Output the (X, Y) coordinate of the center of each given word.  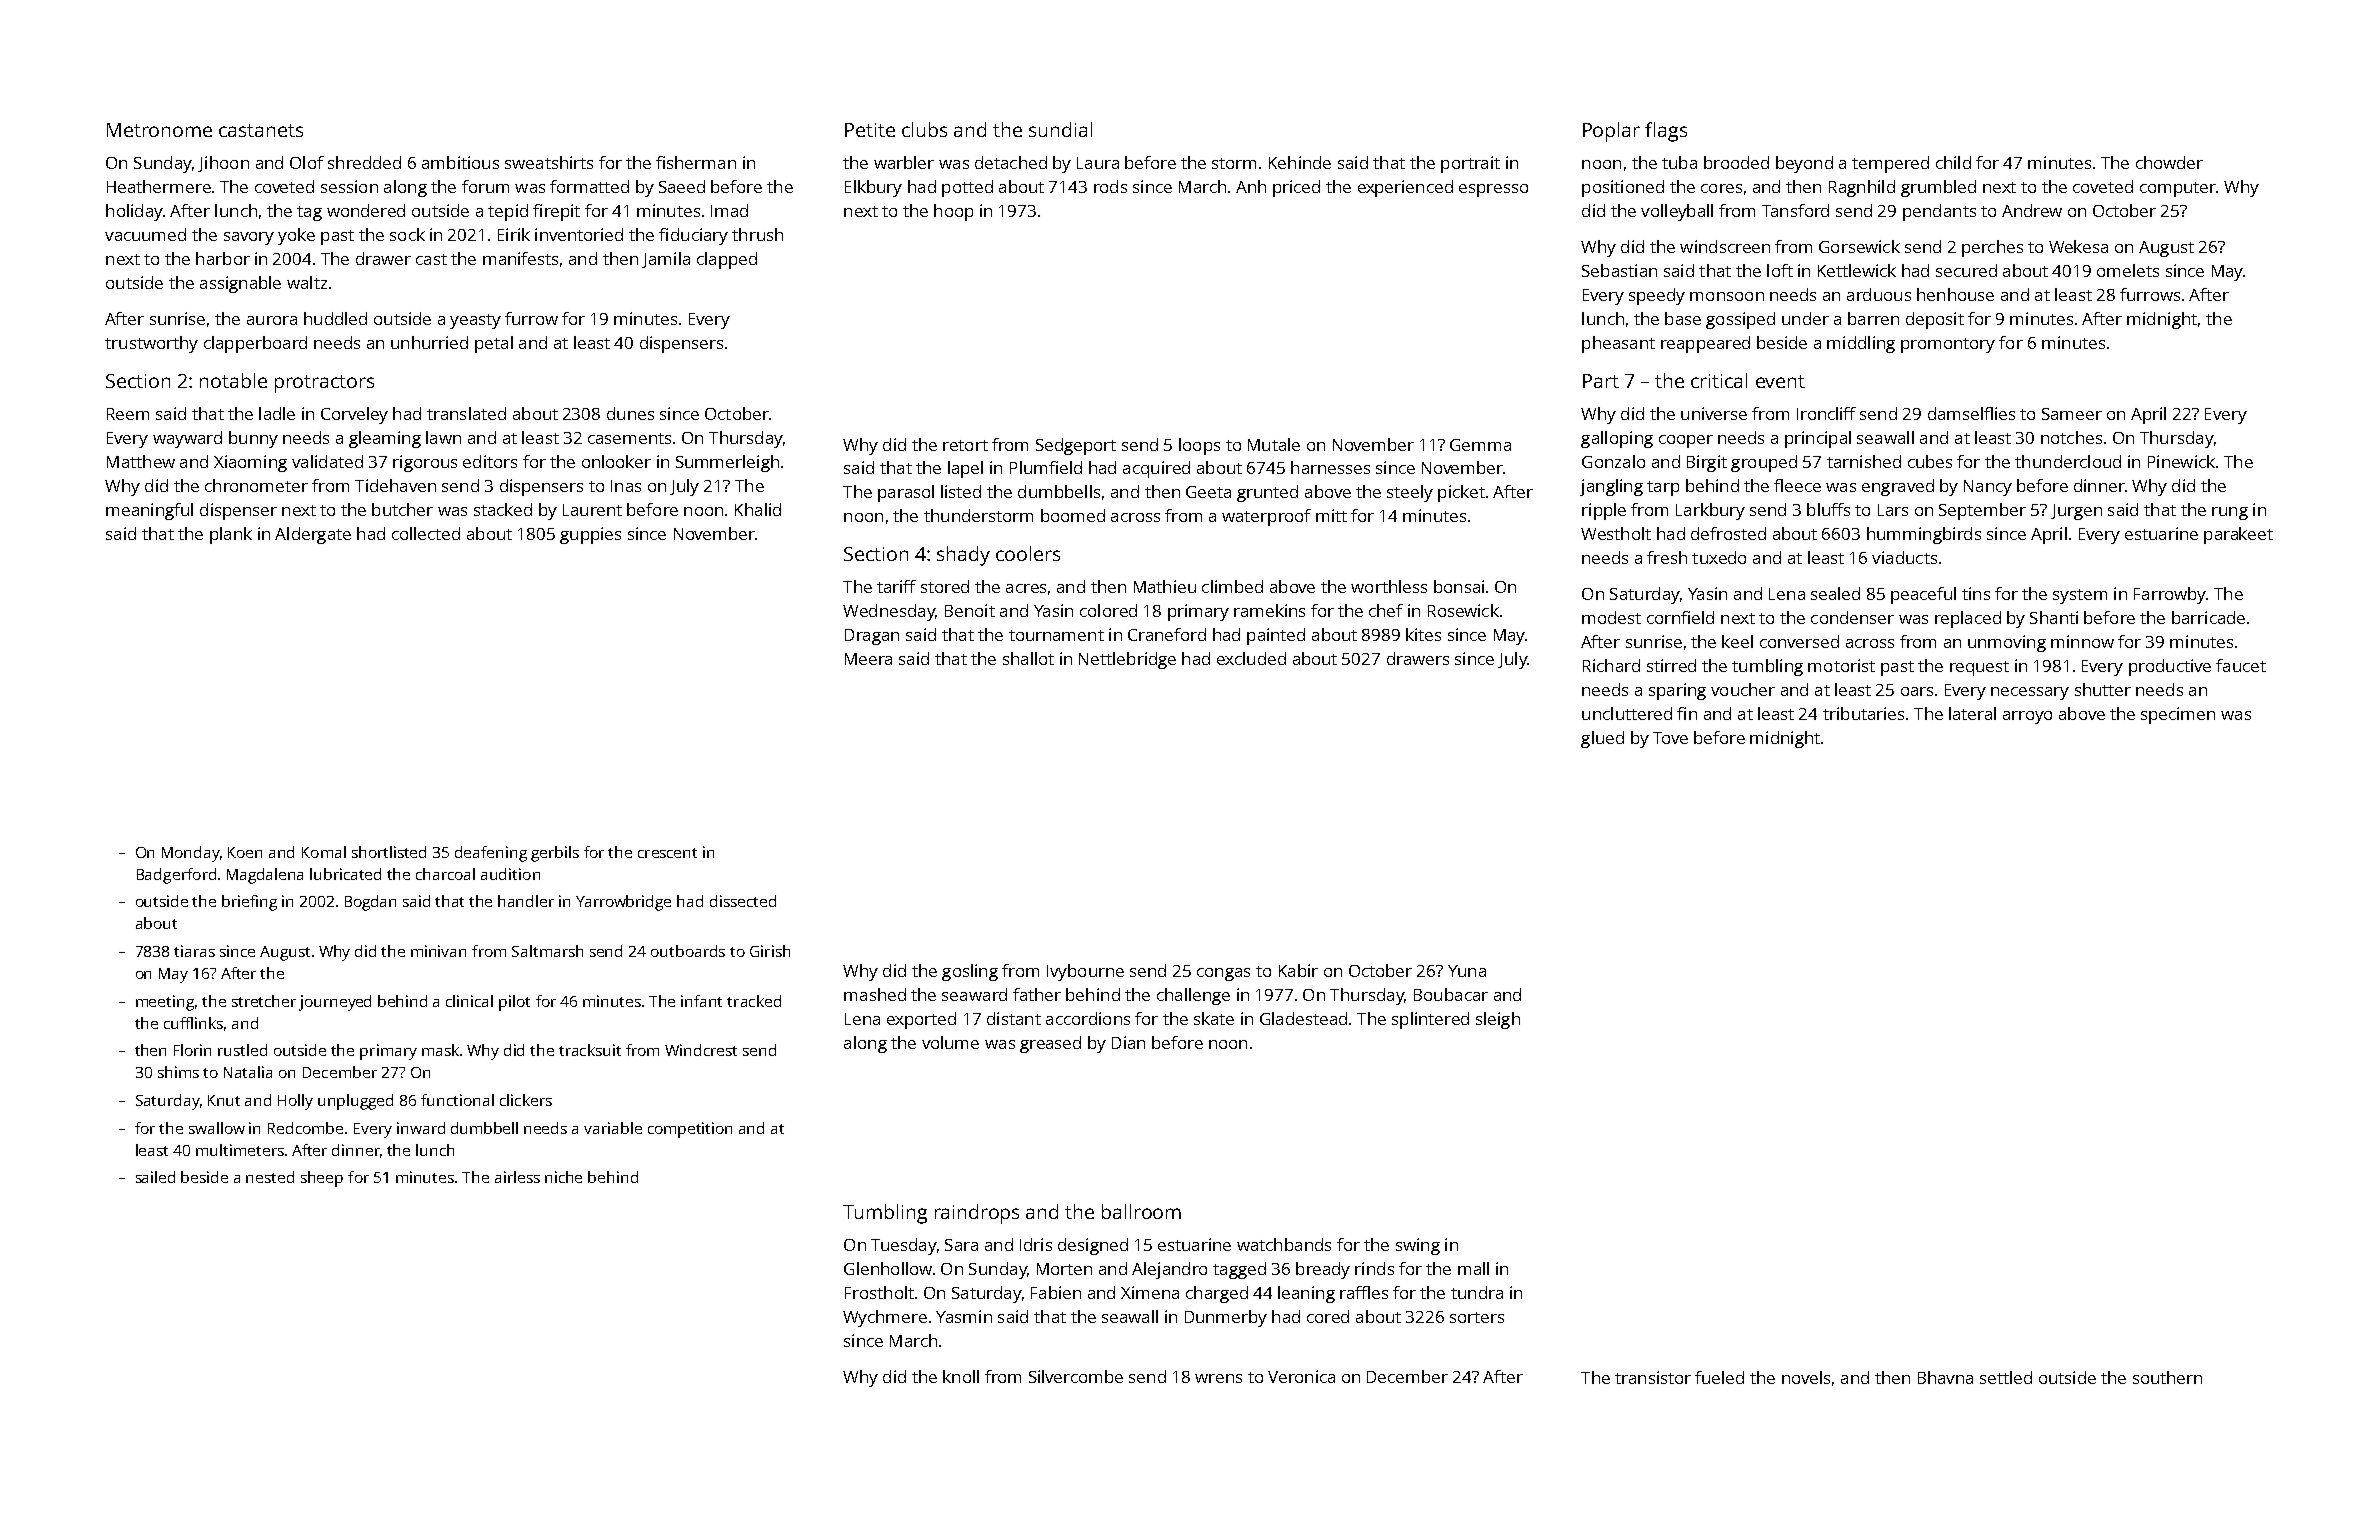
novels (1806, 1377)
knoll (961, 1376)
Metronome (159, 130)
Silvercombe (1076, 1376)
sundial (1060, 129)
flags (1666, 132)
